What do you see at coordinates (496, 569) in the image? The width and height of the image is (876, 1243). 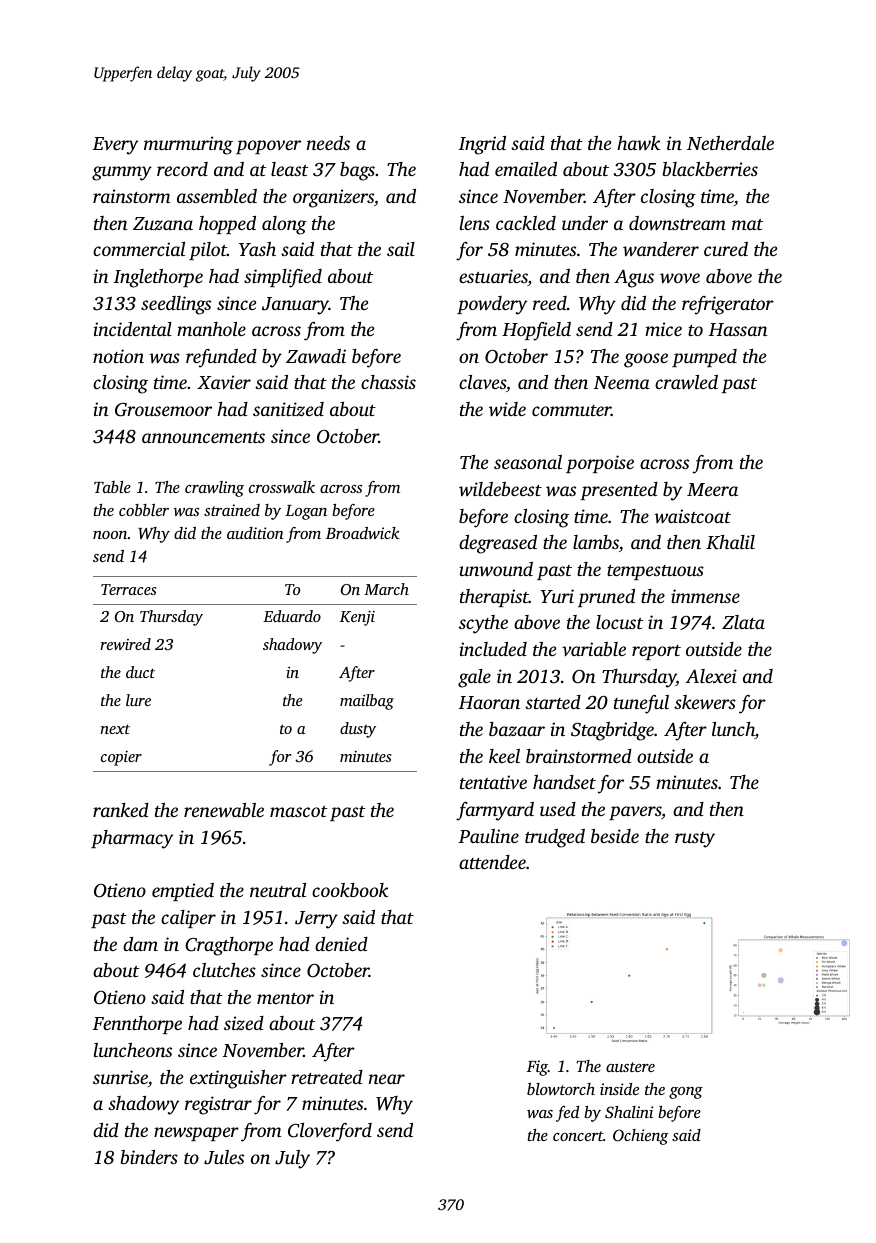 I see `unwound` at bounding box center [496, 569].
